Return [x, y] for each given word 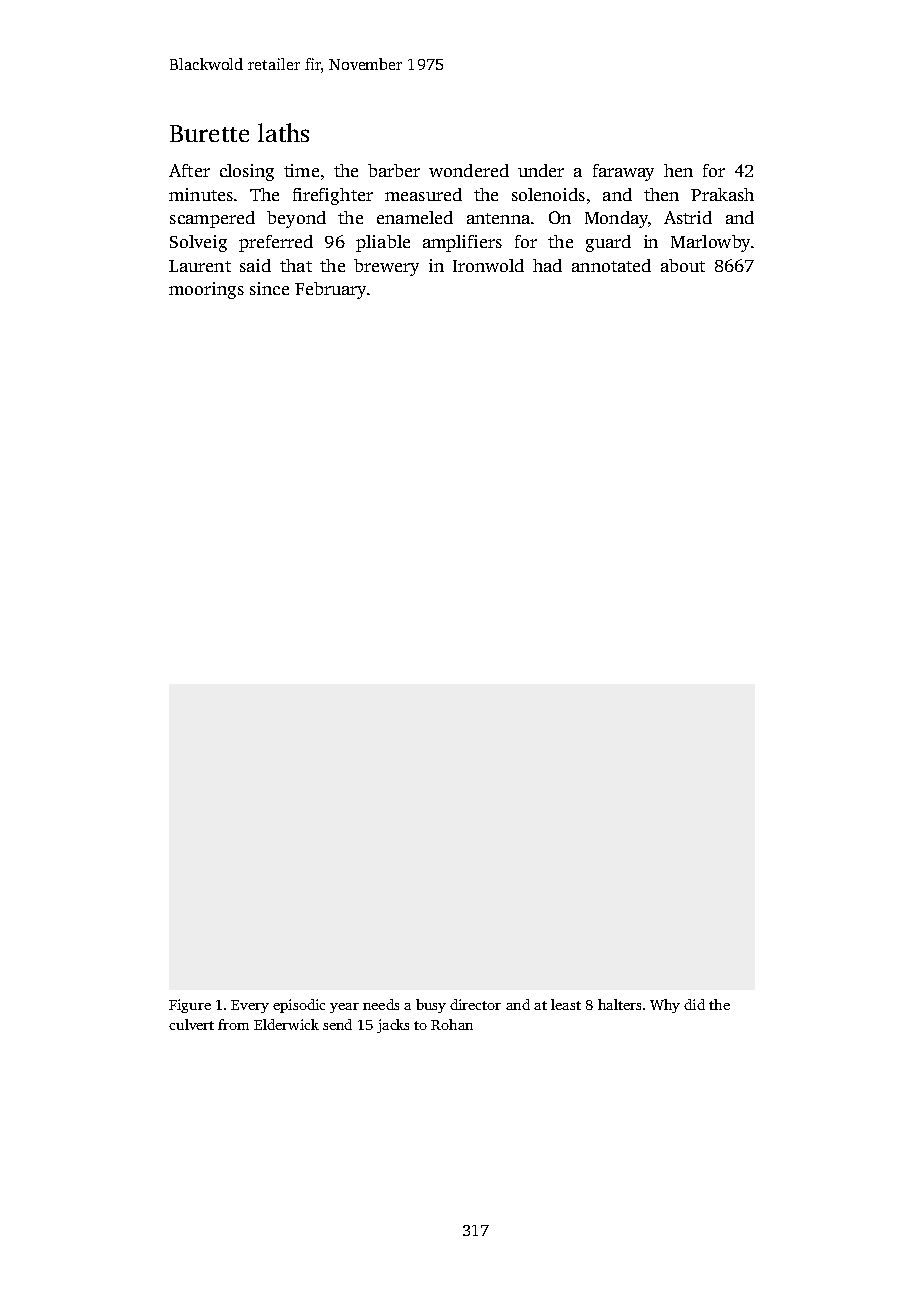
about [683, 265]
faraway [623, 172]
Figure [190, 1006]
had [547, 265]
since [269, 288]
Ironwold [488, 265]
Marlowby [710, 243]
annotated [611, 265]
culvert [191, 1024]
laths [283, 132]
